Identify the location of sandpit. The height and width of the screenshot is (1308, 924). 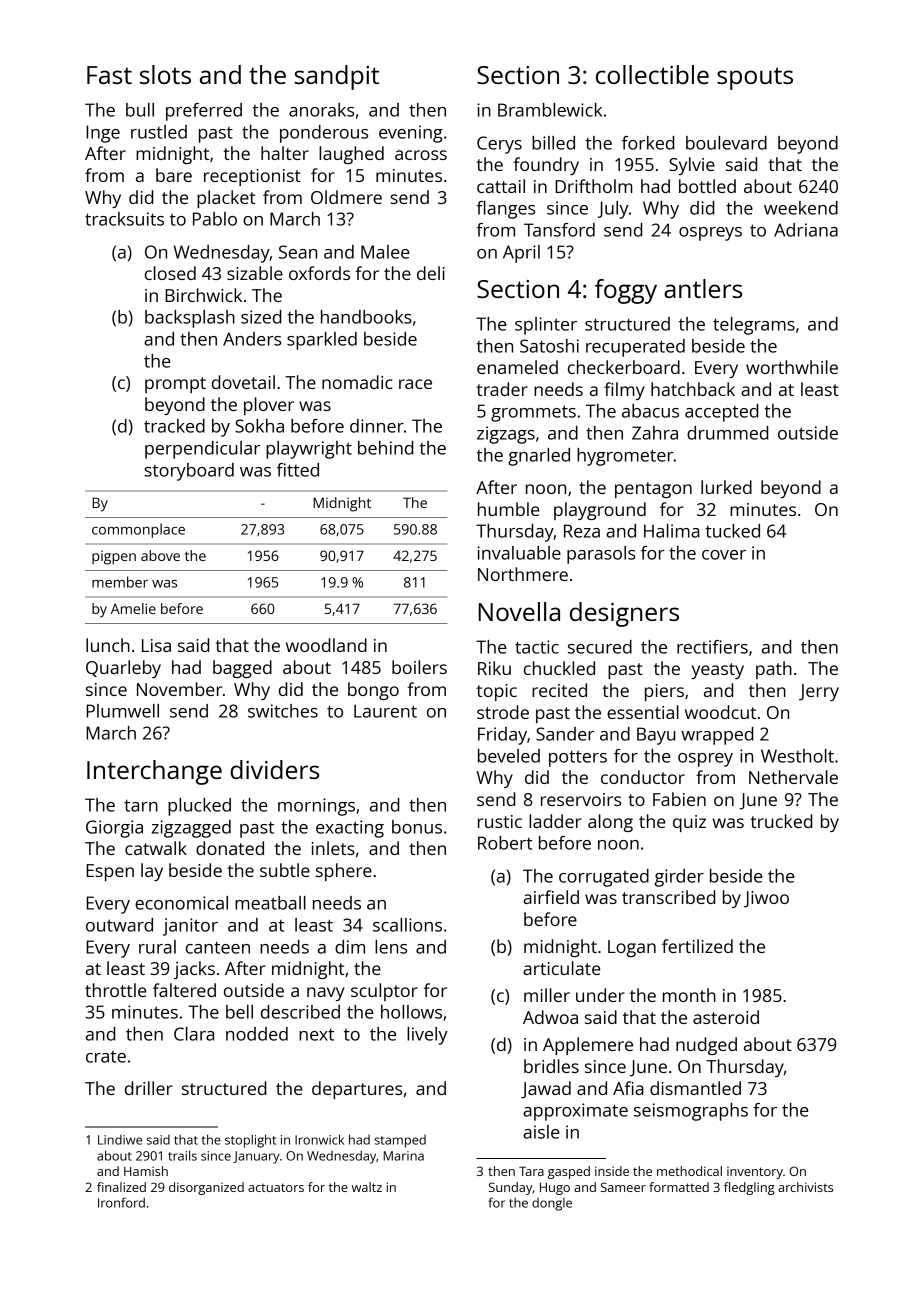
(336, 77).
